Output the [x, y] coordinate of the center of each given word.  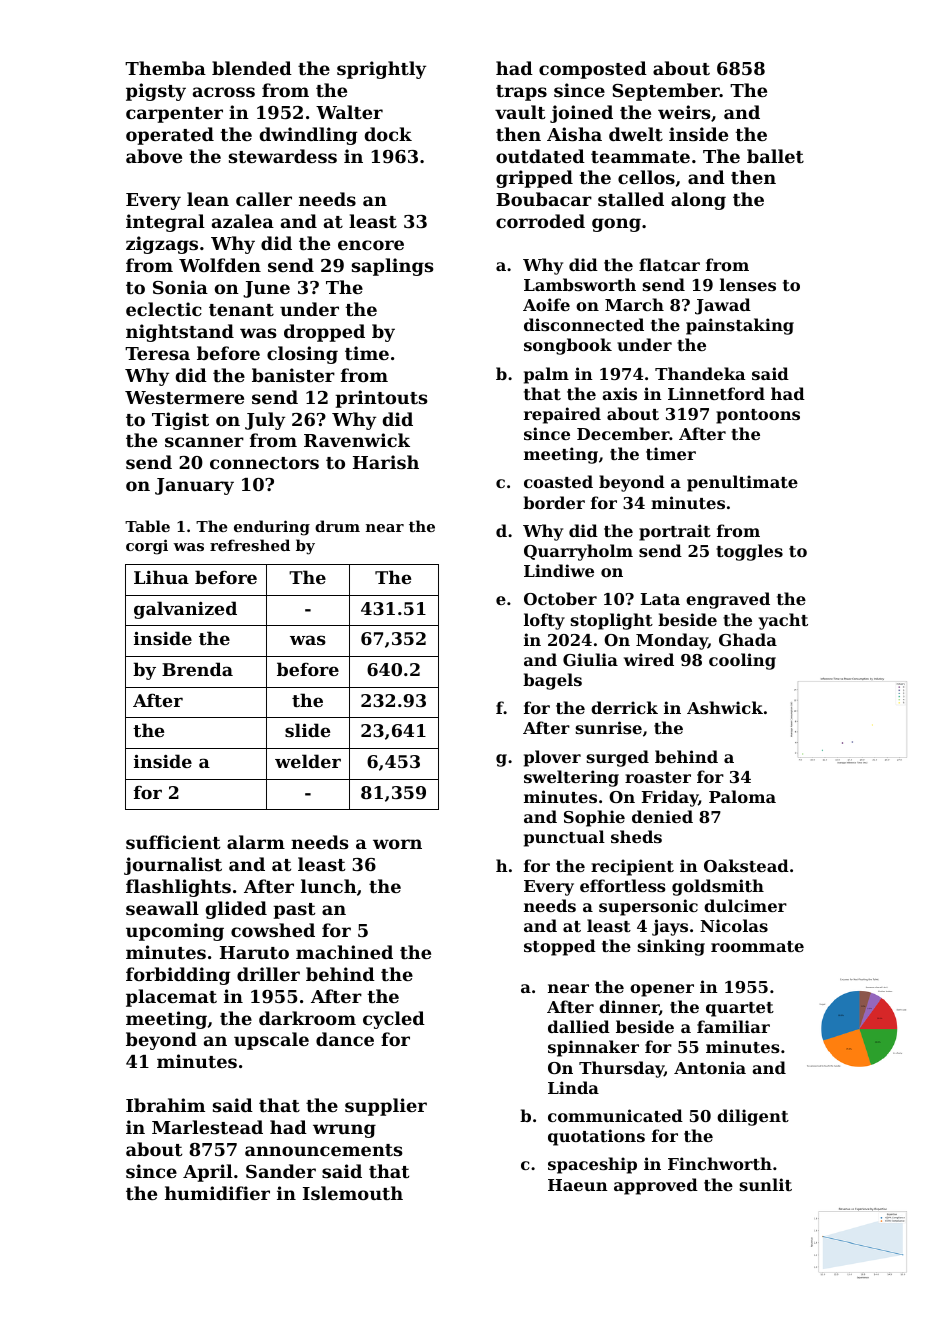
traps [521, 93]
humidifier [217, 1193]
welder [308, 761]
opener [662, 990]
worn [397, 844]
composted [593, 70]
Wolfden [220, 265]
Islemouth [353, 1193]
